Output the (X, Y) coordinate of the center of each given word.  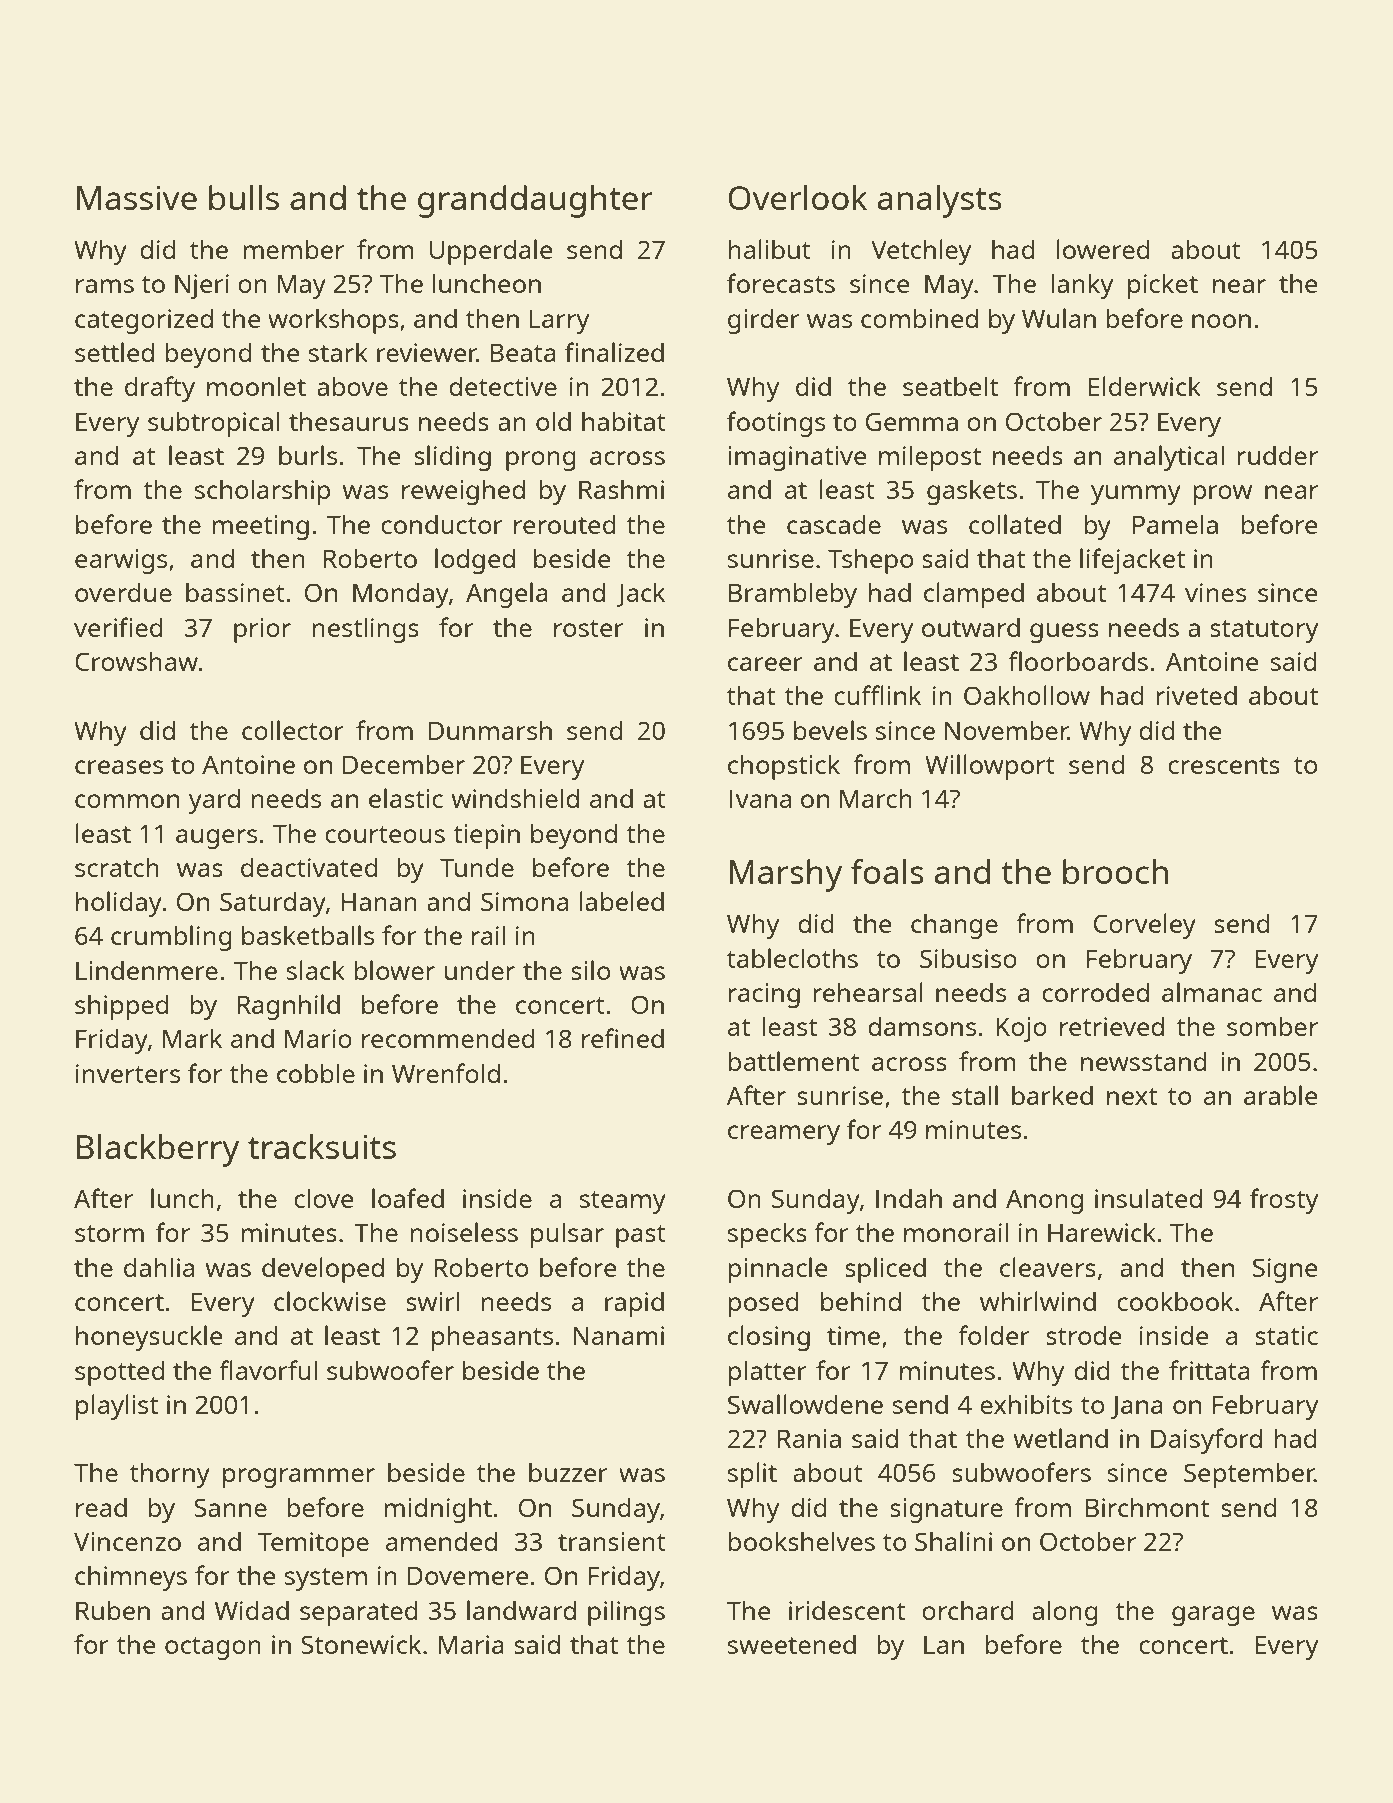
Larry (559, 321)
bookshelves (801, 1541)
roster (589, 628)
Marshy (786, 875)
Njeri (202, 286)
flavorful (268, 1370)
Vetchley (921, 252)
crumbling (171, 938)
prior (262, 630)
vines (1215, 592)
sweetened (792, 1644)
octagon (213, 1648)
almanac (1212, 992)
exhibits (1026, 1404)
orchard (968, 1610)
